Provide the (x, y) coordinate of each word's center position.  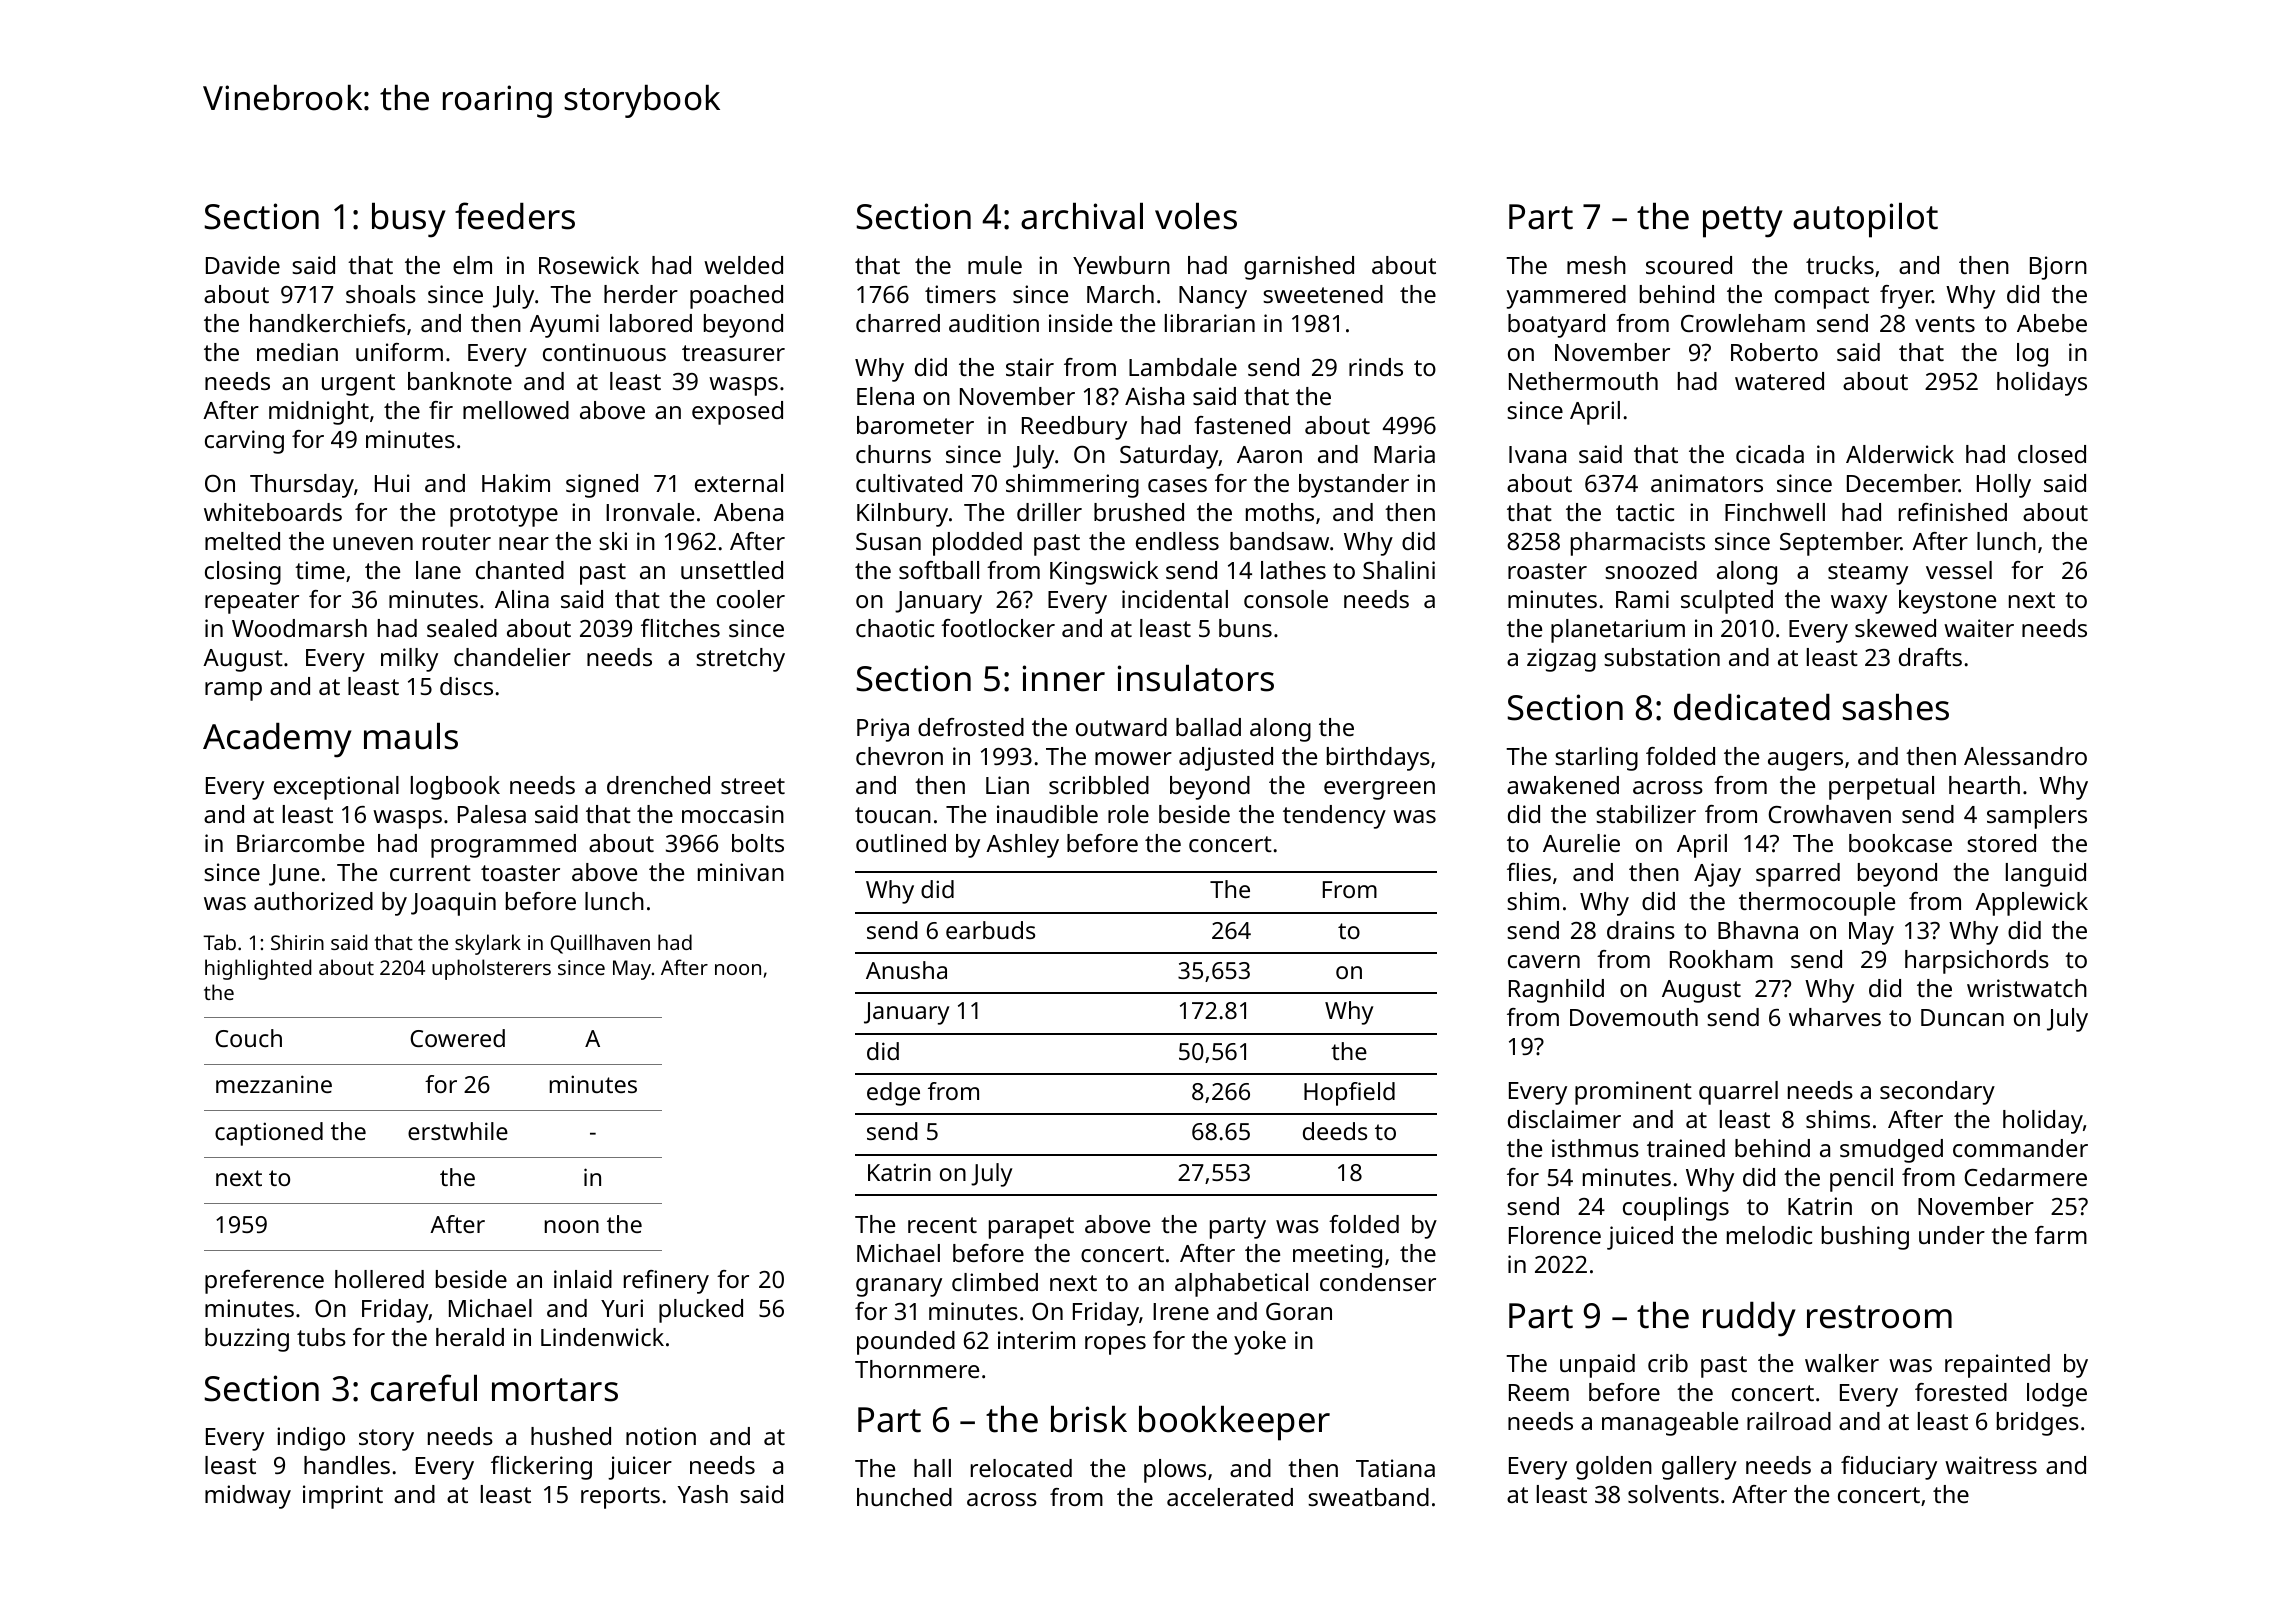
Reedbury (1074, 428)
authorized (313, 901)
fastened (1242, 425)
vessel (1959, 570)
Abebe (2052, 323)
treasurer (733, 353)
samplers (2037, 817)
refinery (666, 1282)
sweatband (1368, 1497)
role (1128, 814)
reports (620, 1498)
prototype (504, 516)
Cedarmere (2025, 1177)
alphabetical (1241, 1285)
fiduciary (1889, 1468)
